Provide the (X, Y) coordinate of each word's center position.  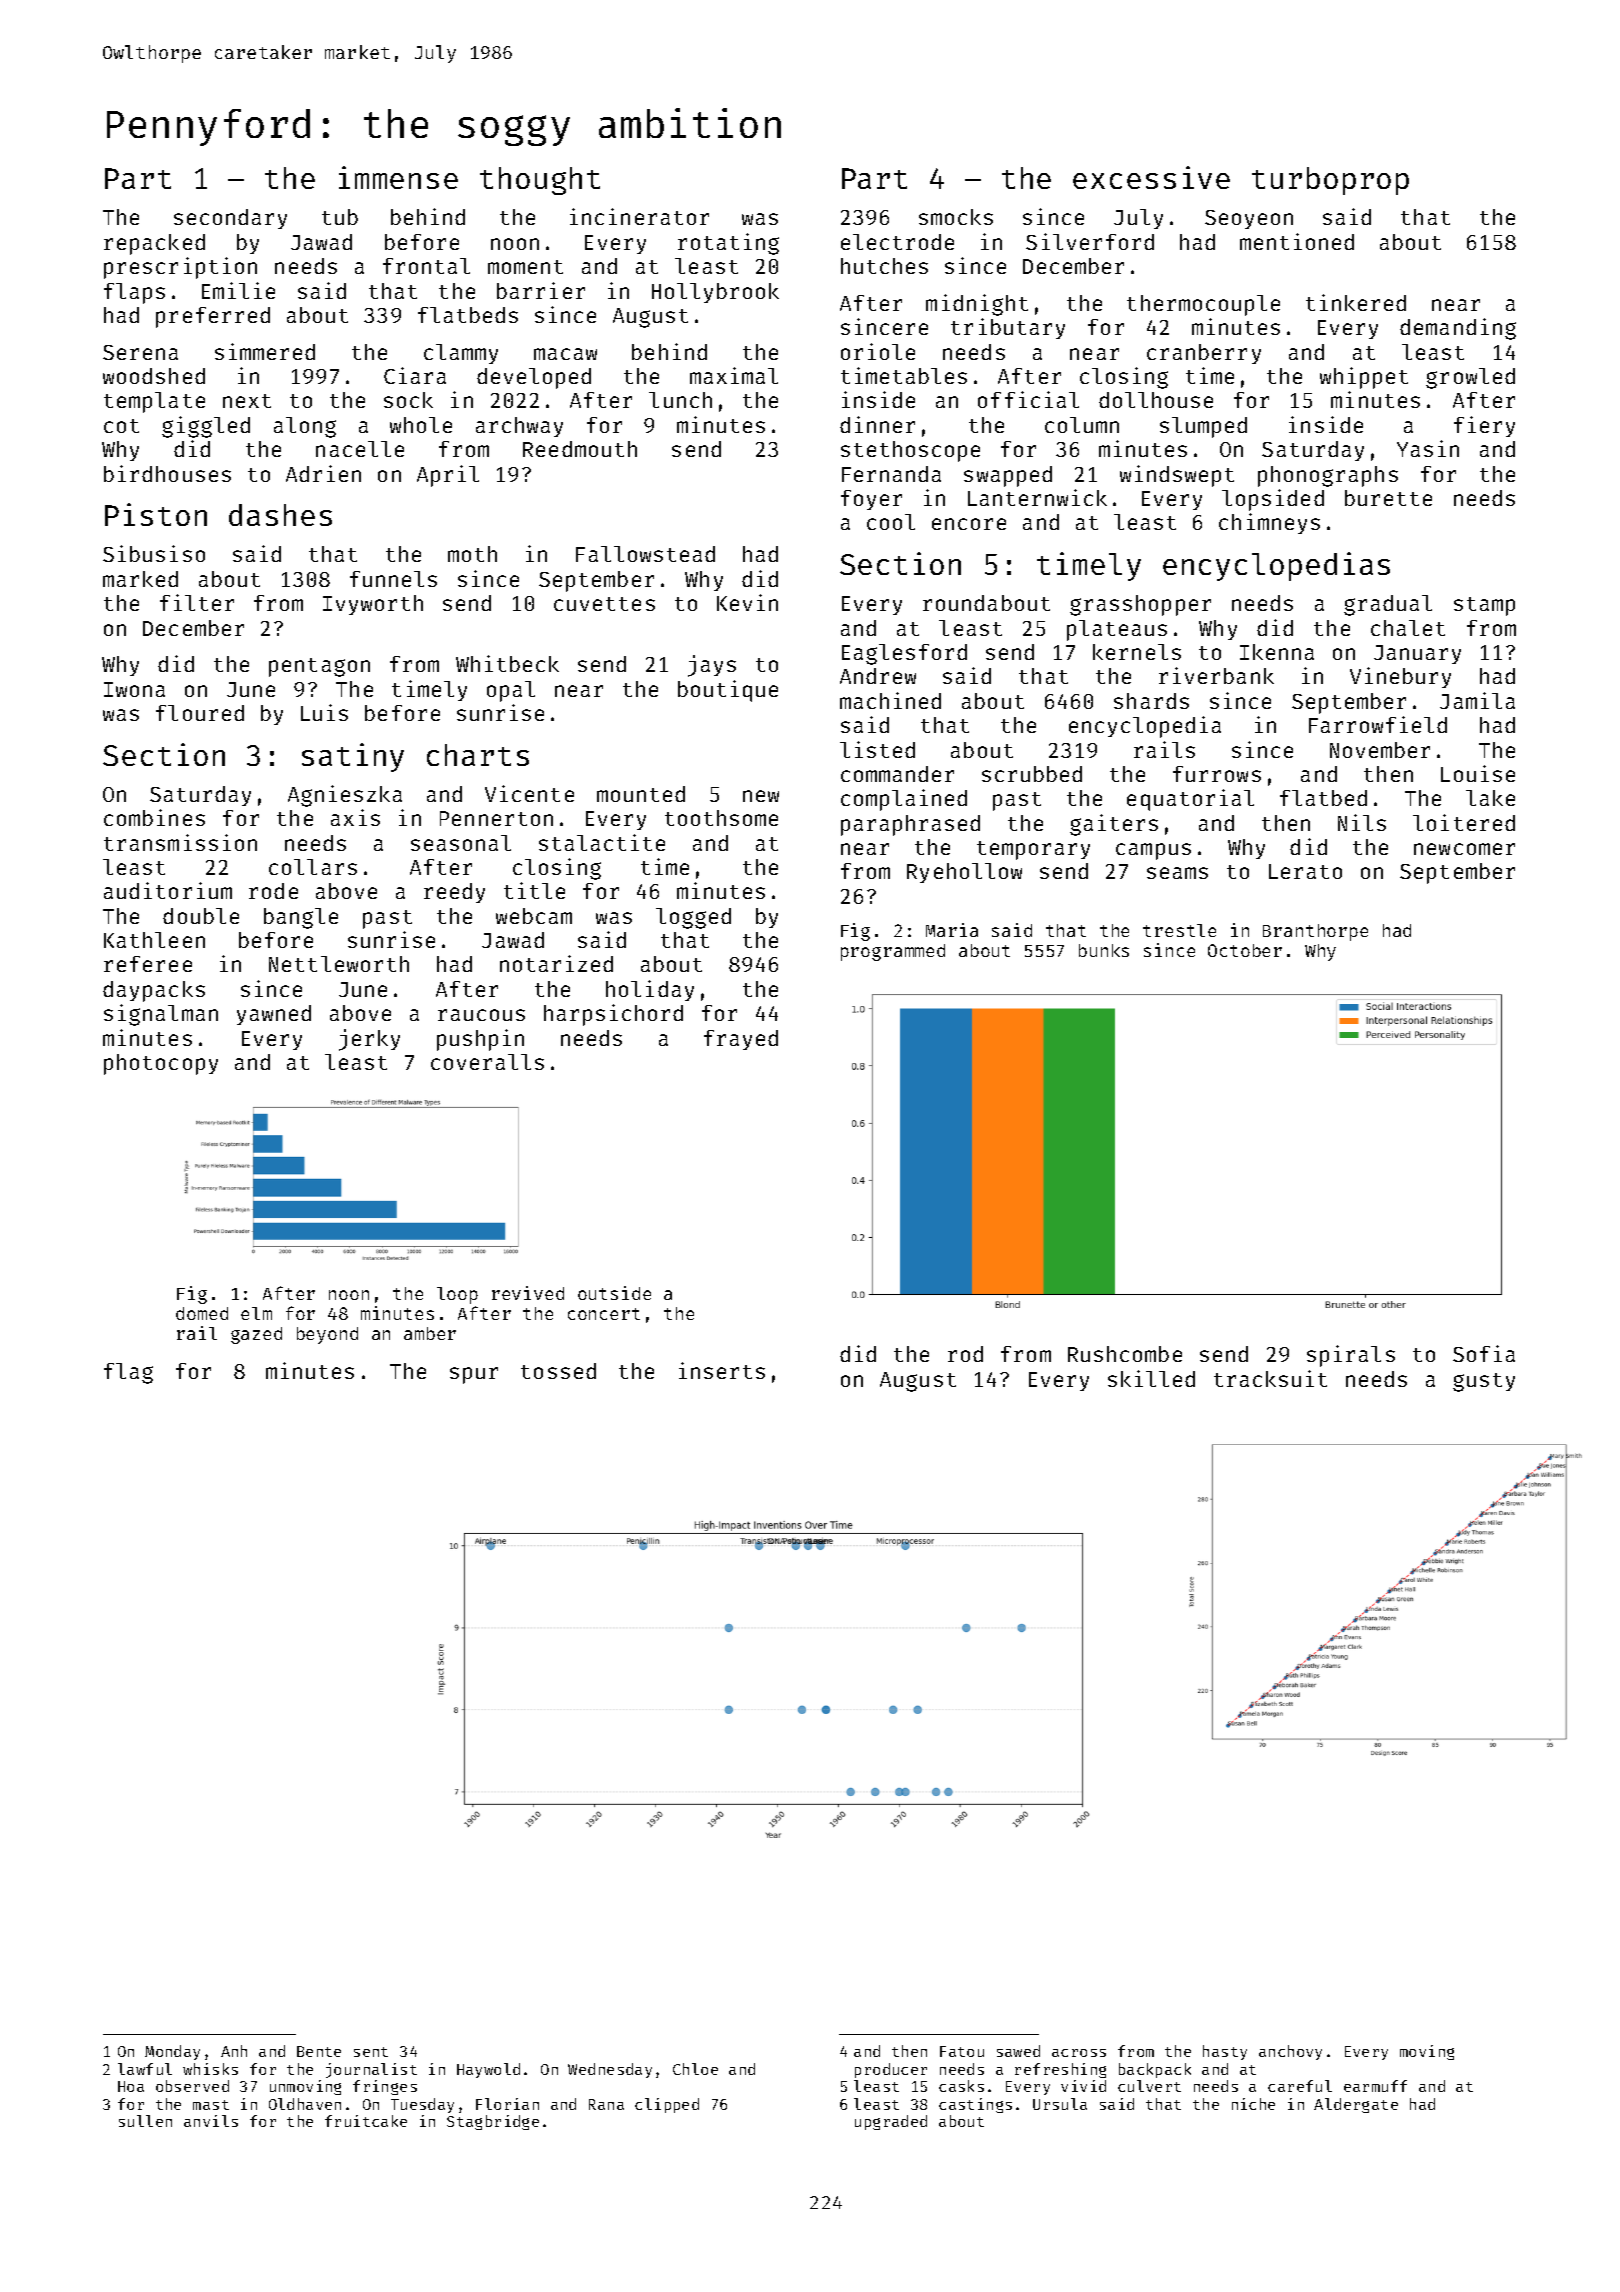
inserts (722, 1370)
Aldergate (1356, 2105)
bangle (301, 918)
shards (1151, 701)
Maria (952, 930)
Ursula (1060, 2104)
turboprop (1330, 181)
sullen (145, 2121)
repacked (154, 244)
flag (128, 1373)
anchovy (1290, 2052)
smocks (956, 217)
